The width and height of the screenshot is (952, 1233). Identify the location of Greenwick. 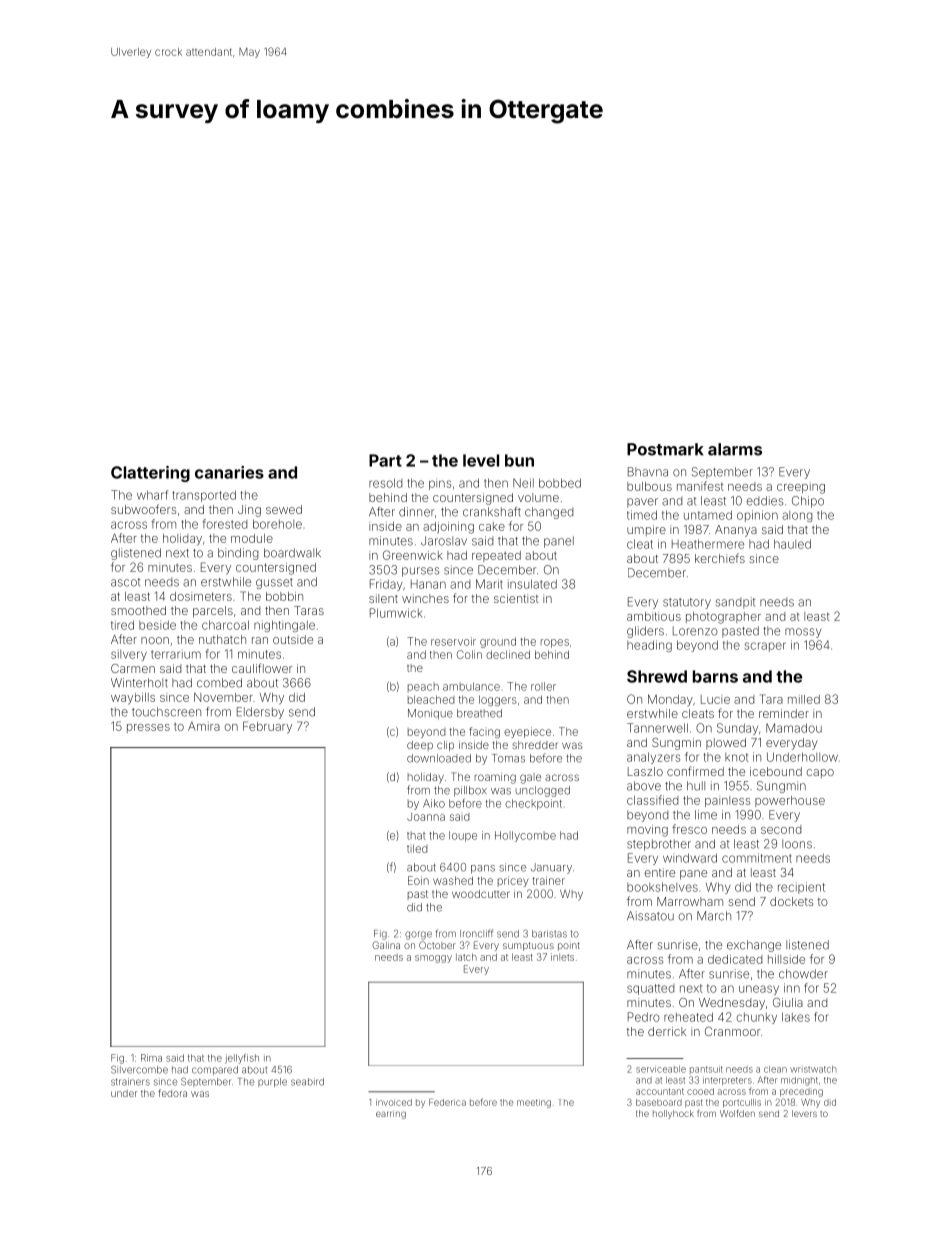
(413, 555).
